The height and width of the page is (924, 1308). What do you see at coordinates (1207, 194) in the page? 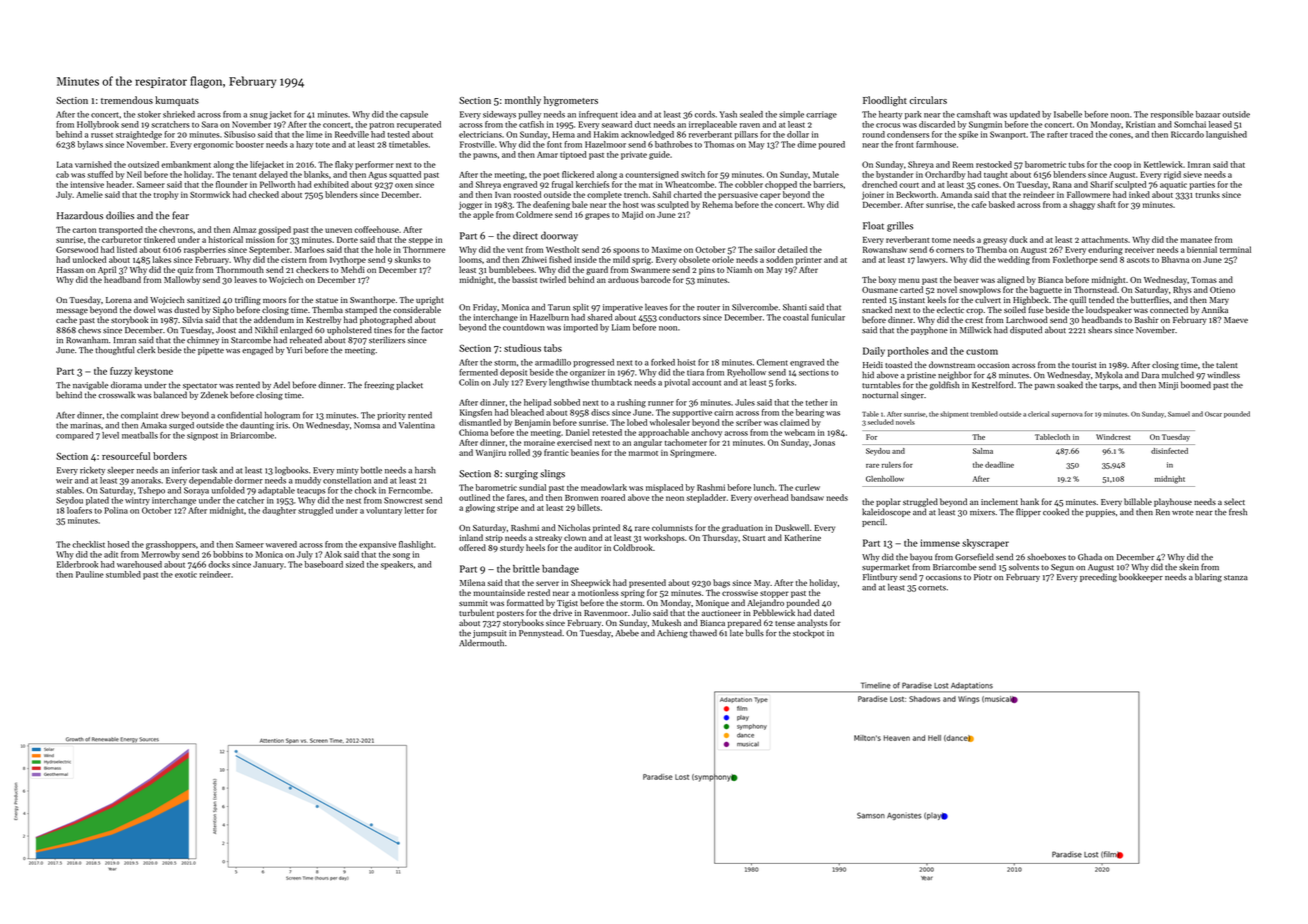
I see `trunks` at bounding box center [1207, 194].
